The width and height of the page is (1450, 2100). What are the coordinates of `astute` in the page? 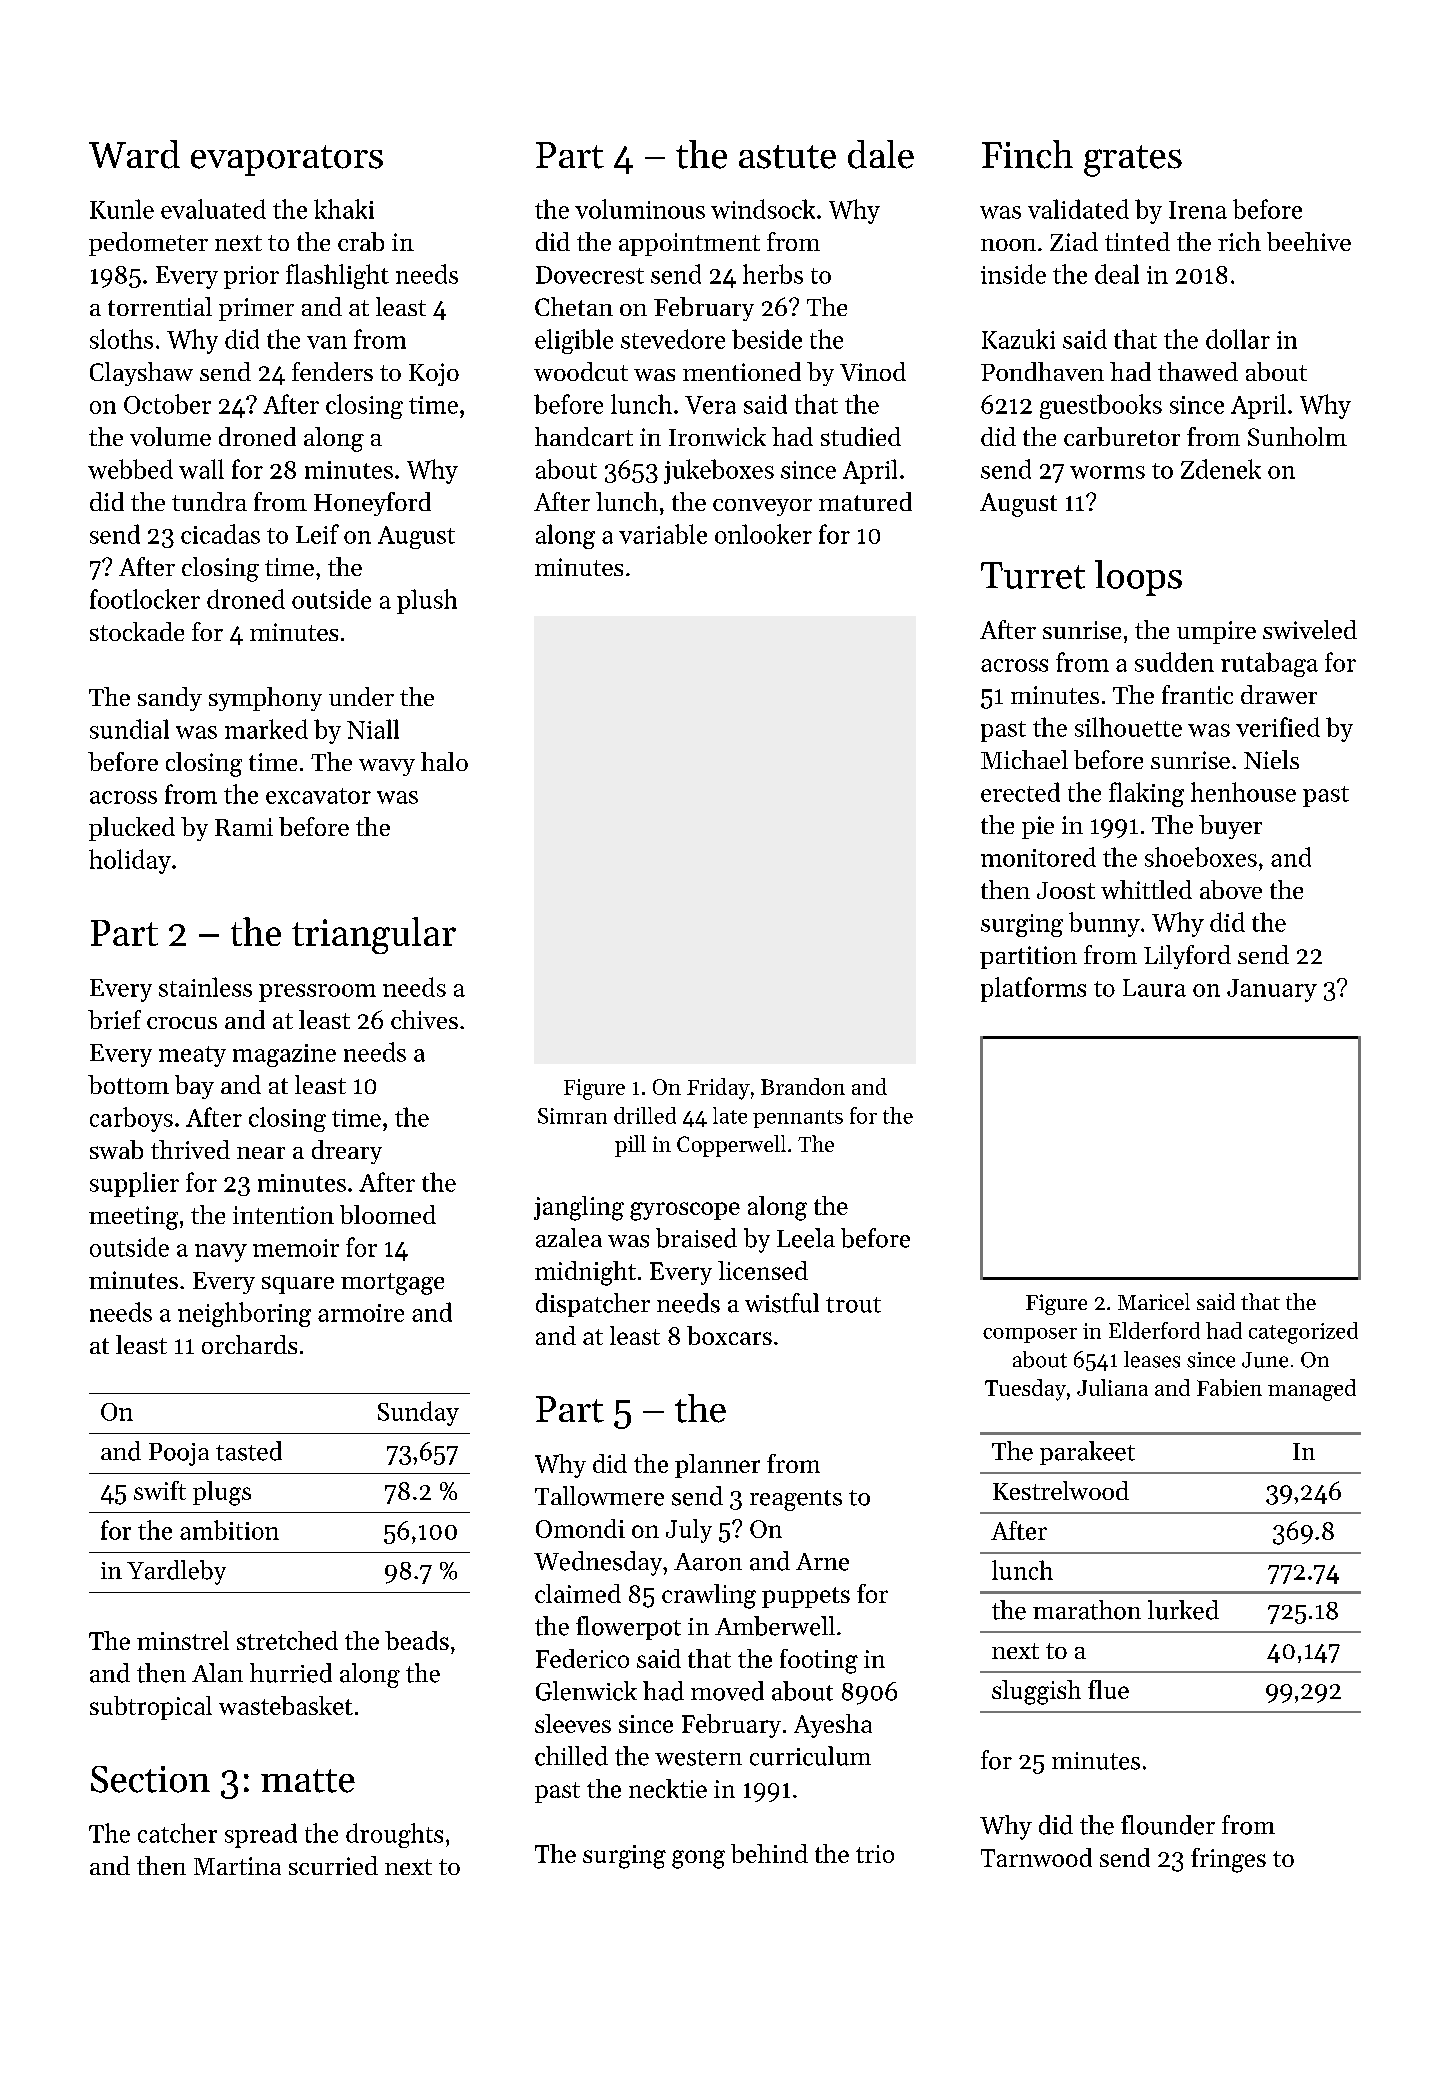 It's located at (787, 157).
